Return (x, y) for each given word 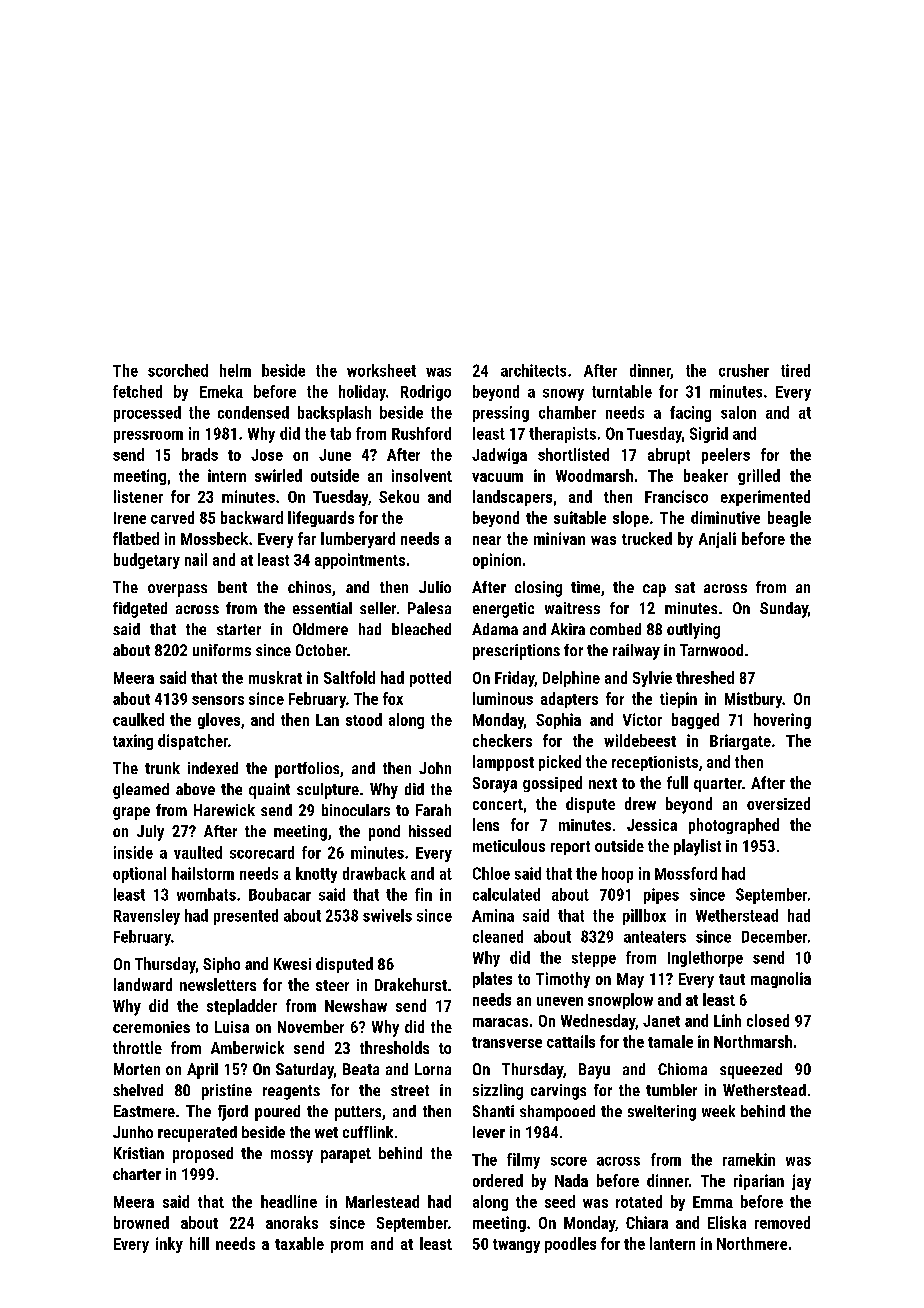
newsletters (218, 984)
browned (141, 1222)
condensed (253, 412)
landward (143, 984)
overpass (177, 590)
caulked (138, 719)
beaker (706, 475)
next (603, 783)
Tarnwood (711, 650)
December (774, 936)
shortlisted (573, 454)
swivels (387, 915)
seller (378, 608)
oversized (778, 803)
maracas (500, 1022)
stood (364, 719)
